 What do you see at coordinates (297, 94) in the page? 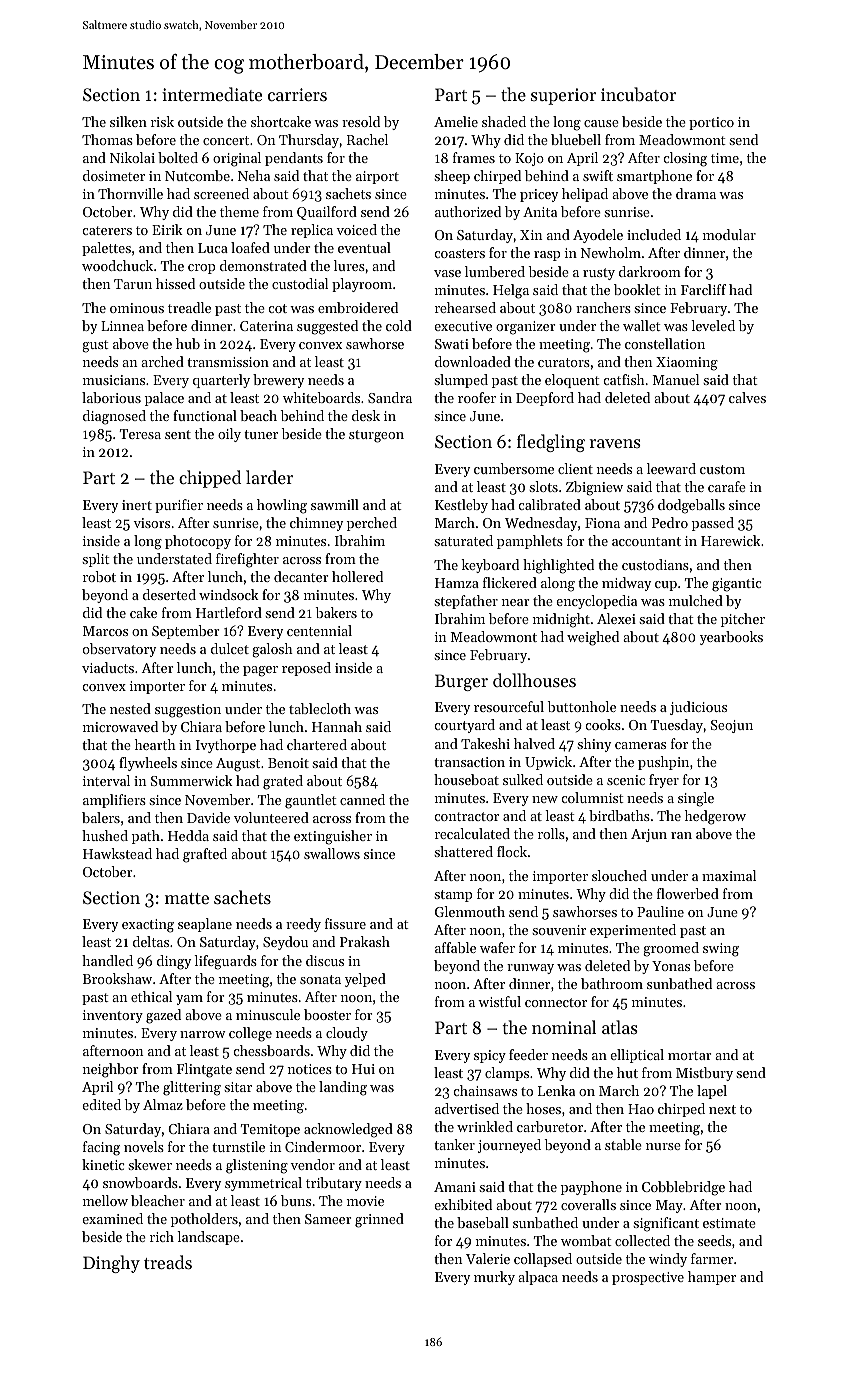
I see `carriers` at bounding box center [297, 94].
